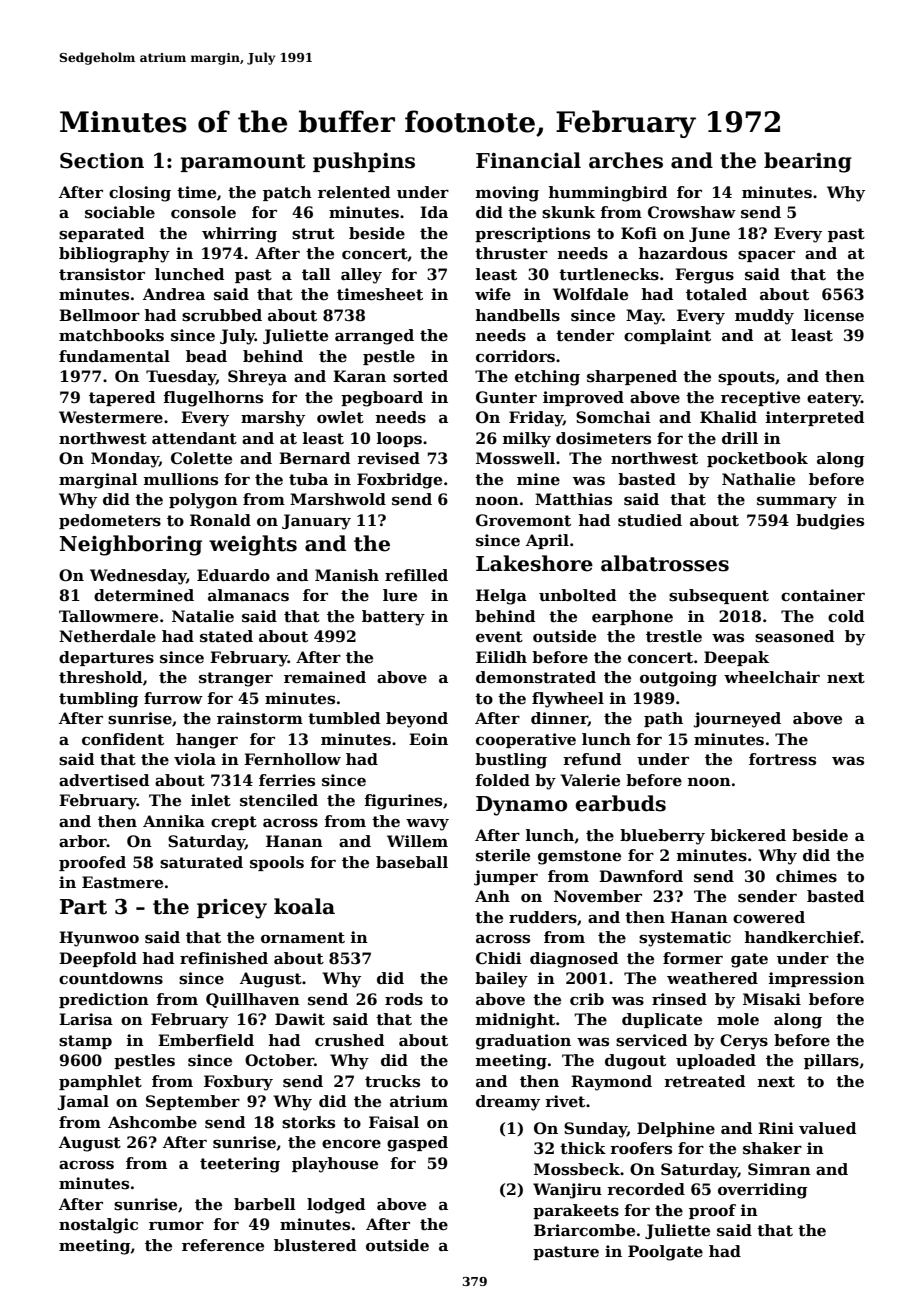 The image size is (924, 1308). I want to click on June, so click(709, 234).
